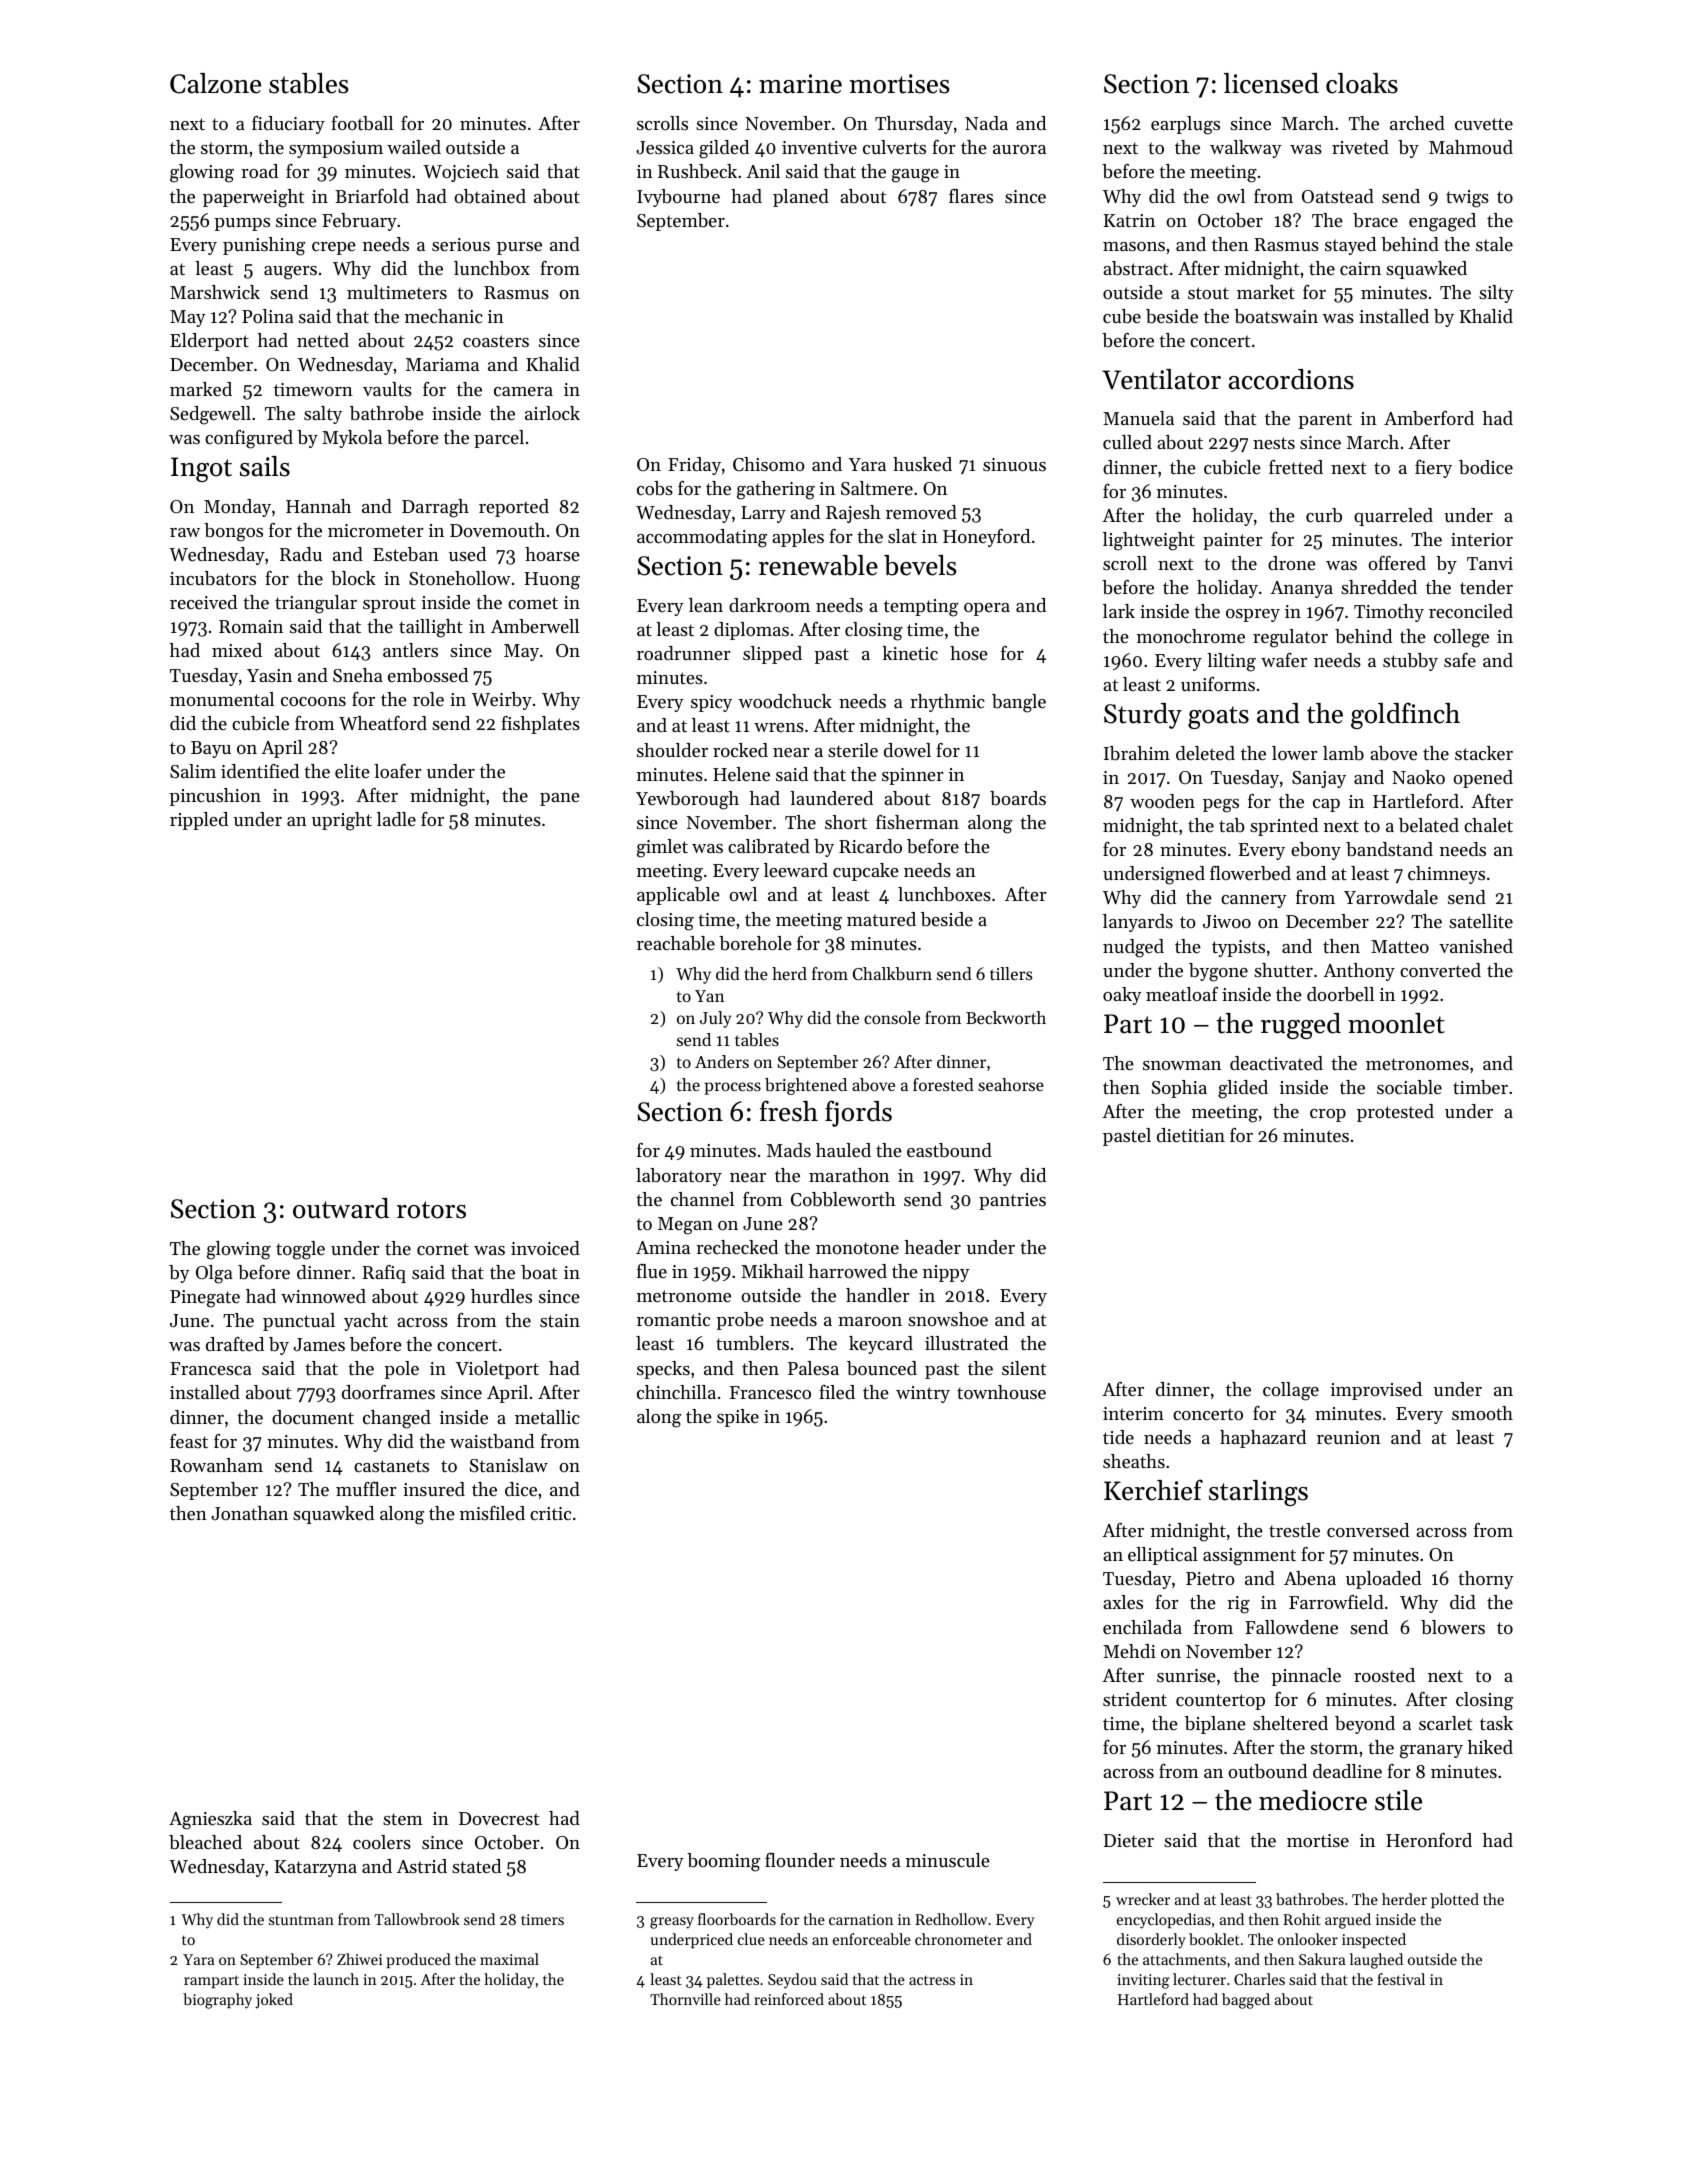  Describe the element at coordinates (986, 123) in the screenshot. I see `Nada` at that location.
